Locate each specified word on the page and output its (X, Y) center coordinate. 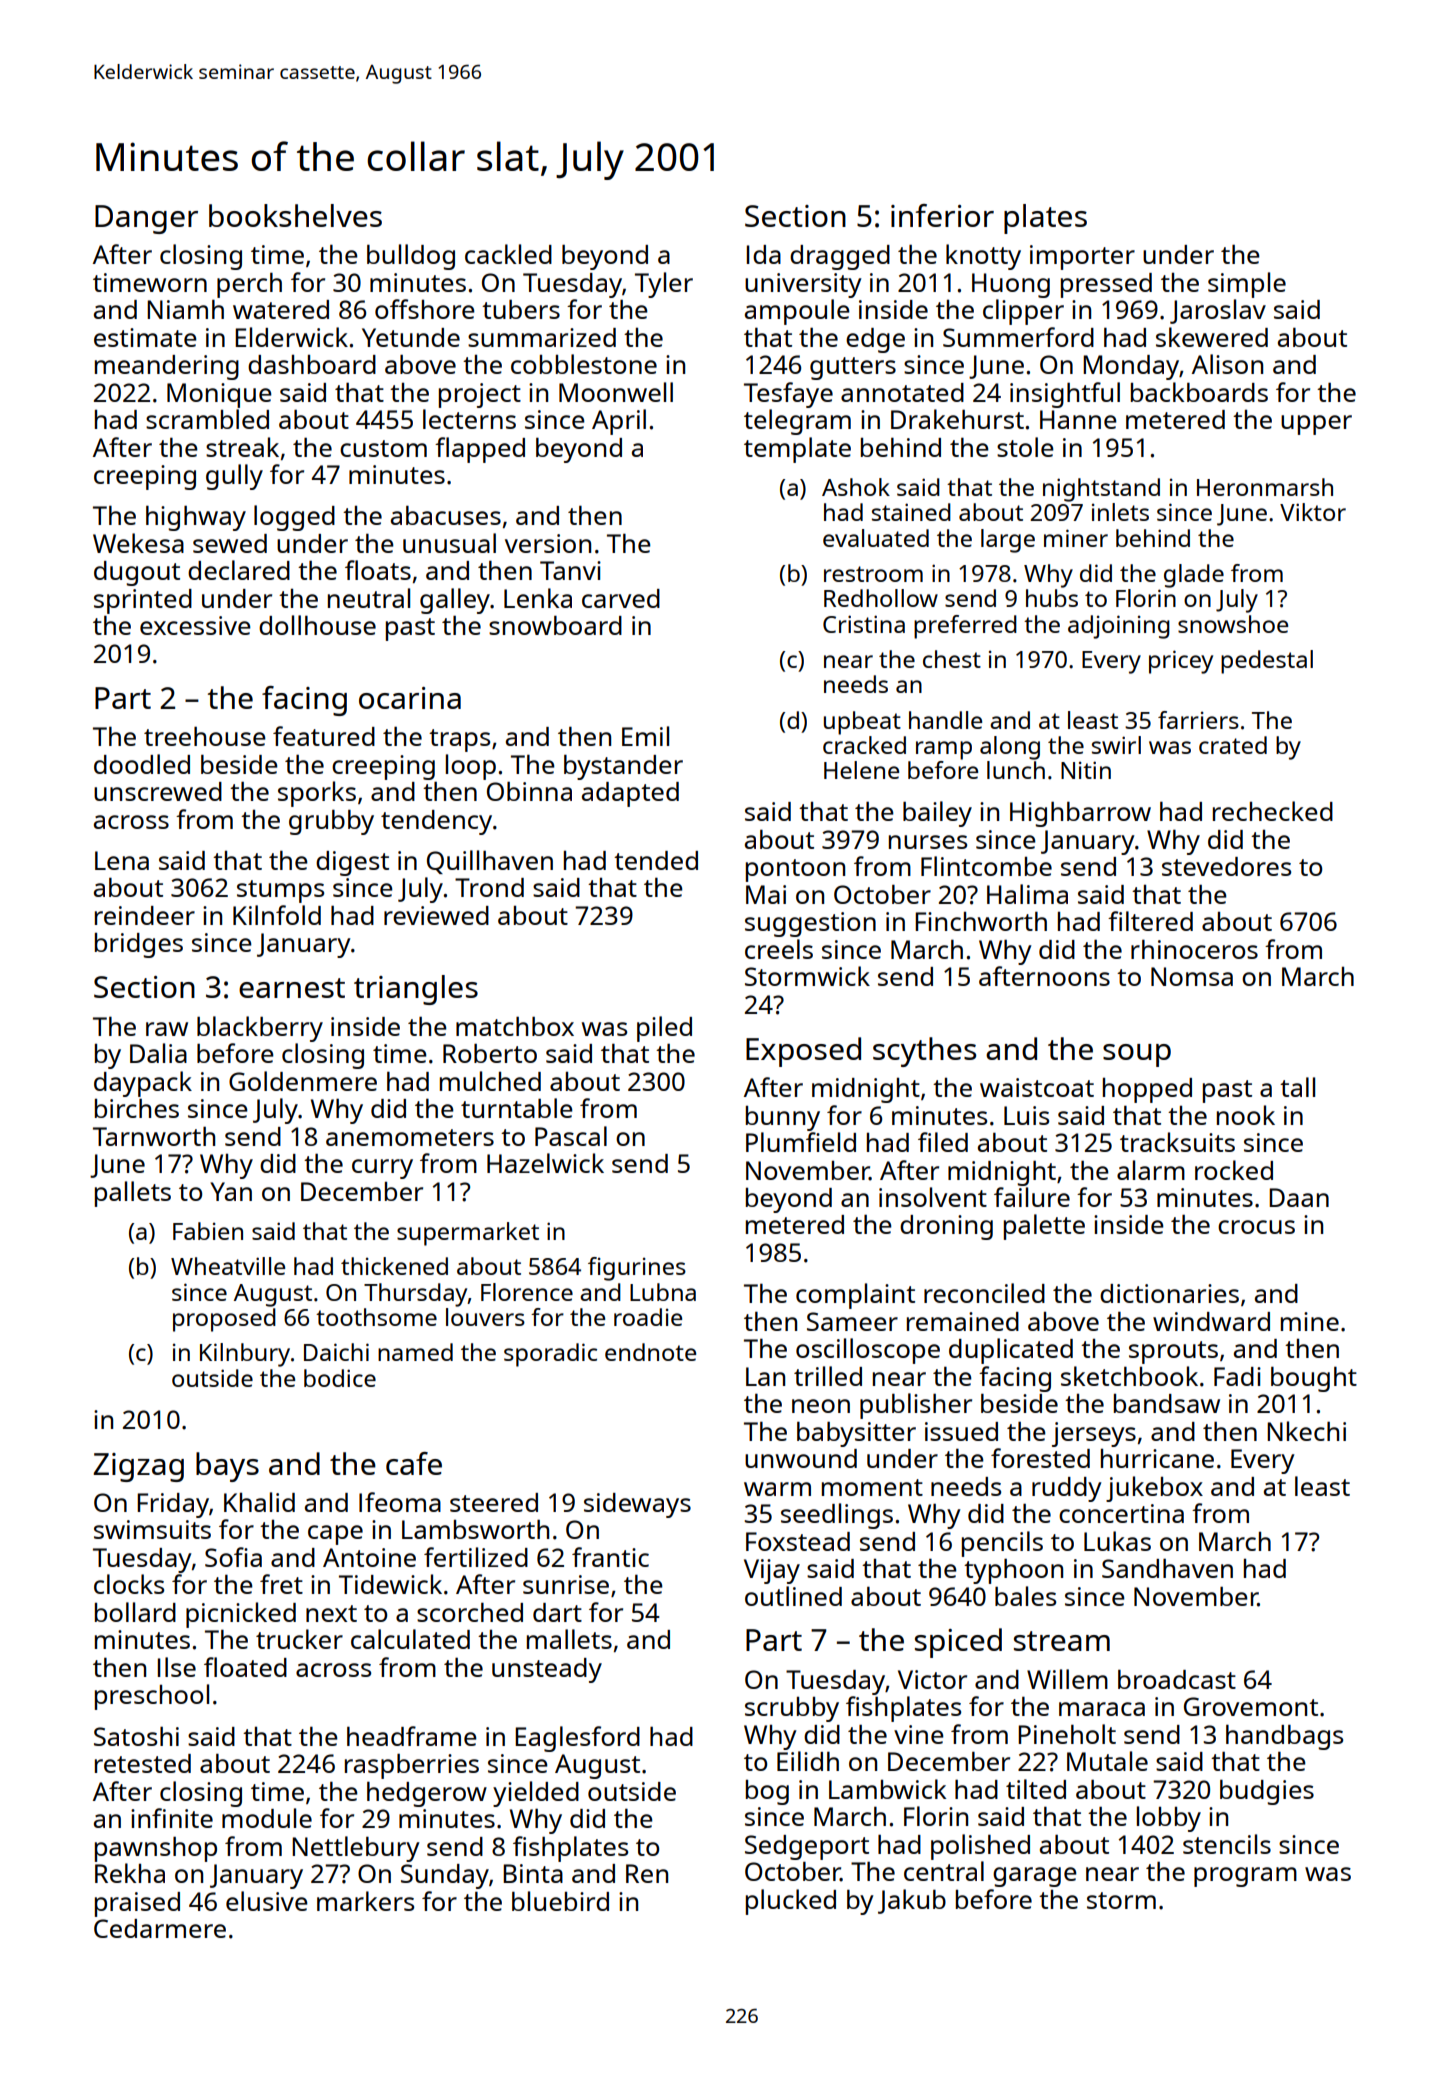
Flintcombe (986, 866)
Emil (645, 736)
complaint (855, 1296)
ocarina (410, 698)
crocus (1256, 1227)
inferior (942, 215)
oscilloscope (868, 1351)
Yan (231, 1191)
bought (1314, 1379)
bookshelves (295, 215)
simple (1247, 285)
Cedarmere (160, 1928)
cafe (414, 1463)
